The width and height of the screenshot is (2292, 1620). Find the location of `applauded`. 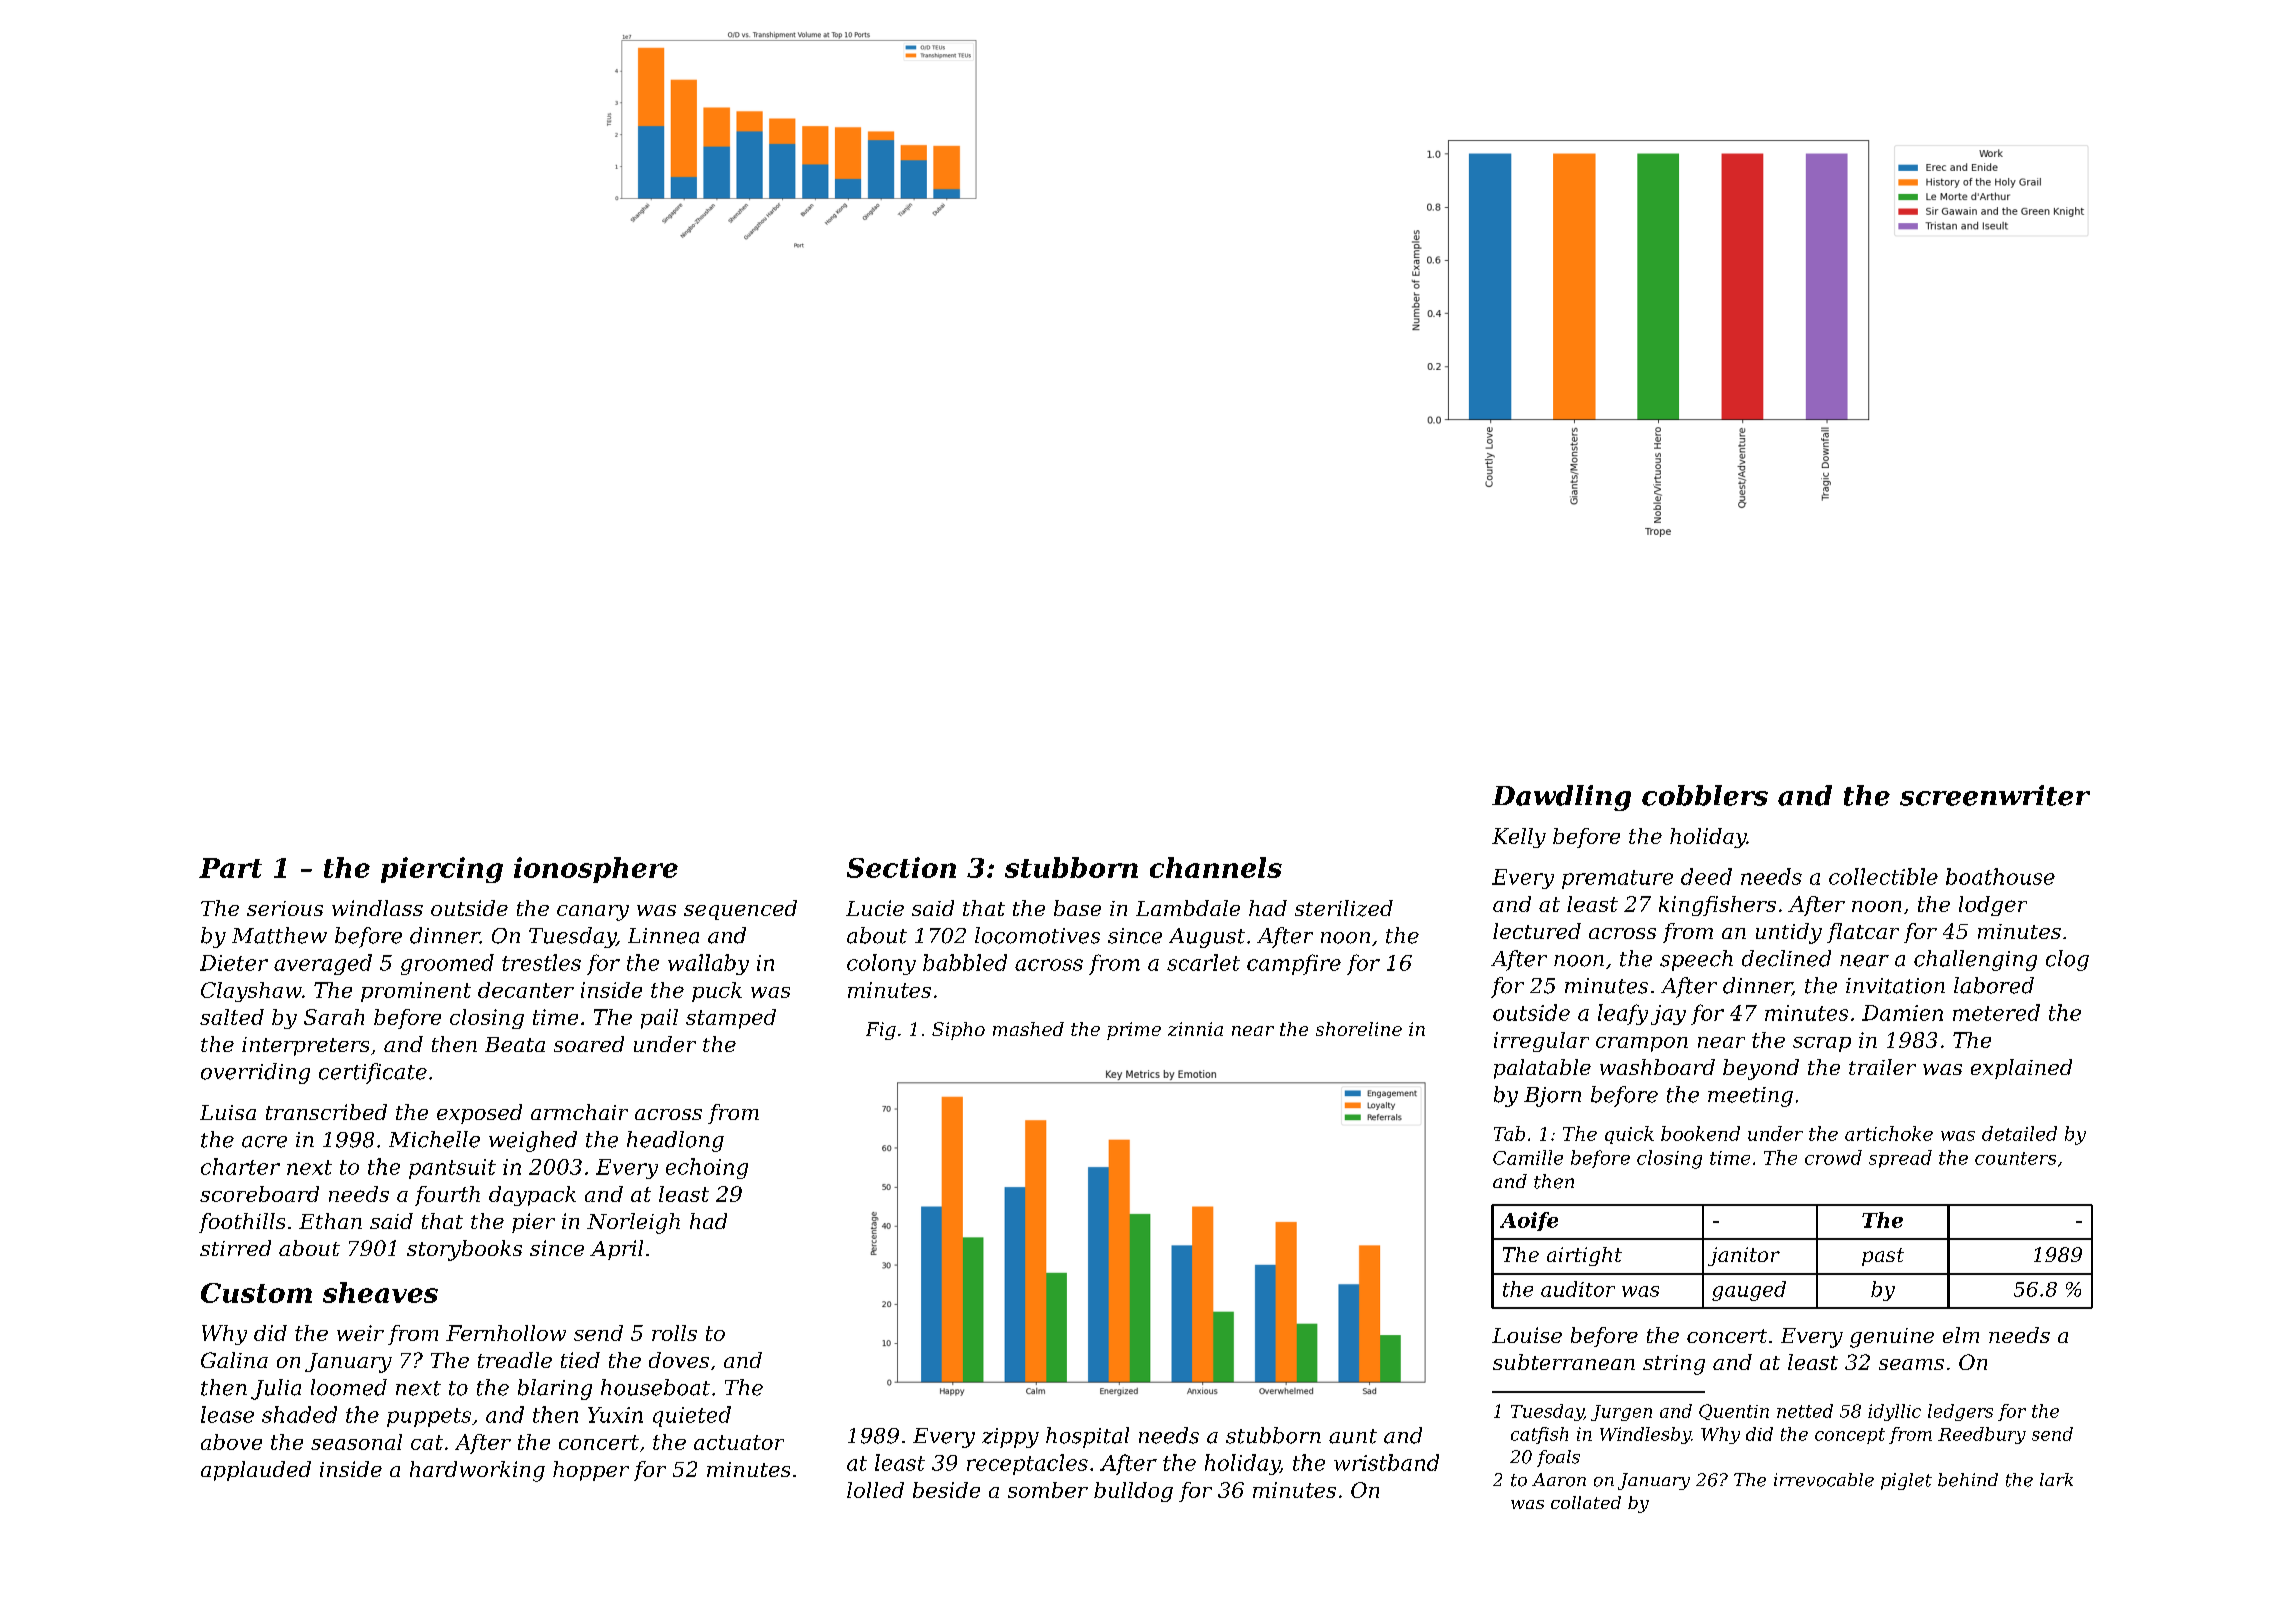

applauded is located at coordinates (256, 1471).
